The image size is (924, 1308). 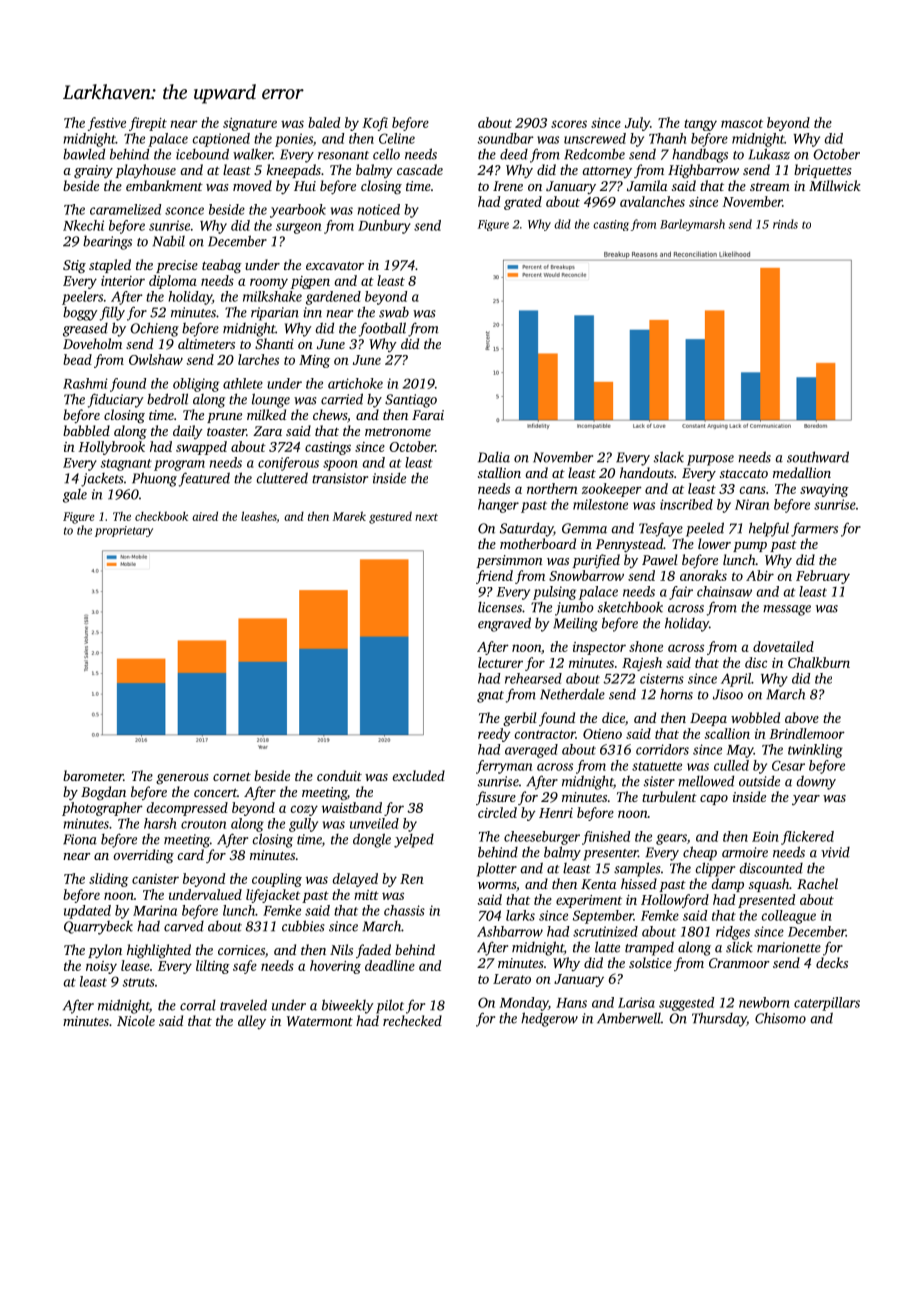 I want to click on scores, so click(x=569, y=124).
